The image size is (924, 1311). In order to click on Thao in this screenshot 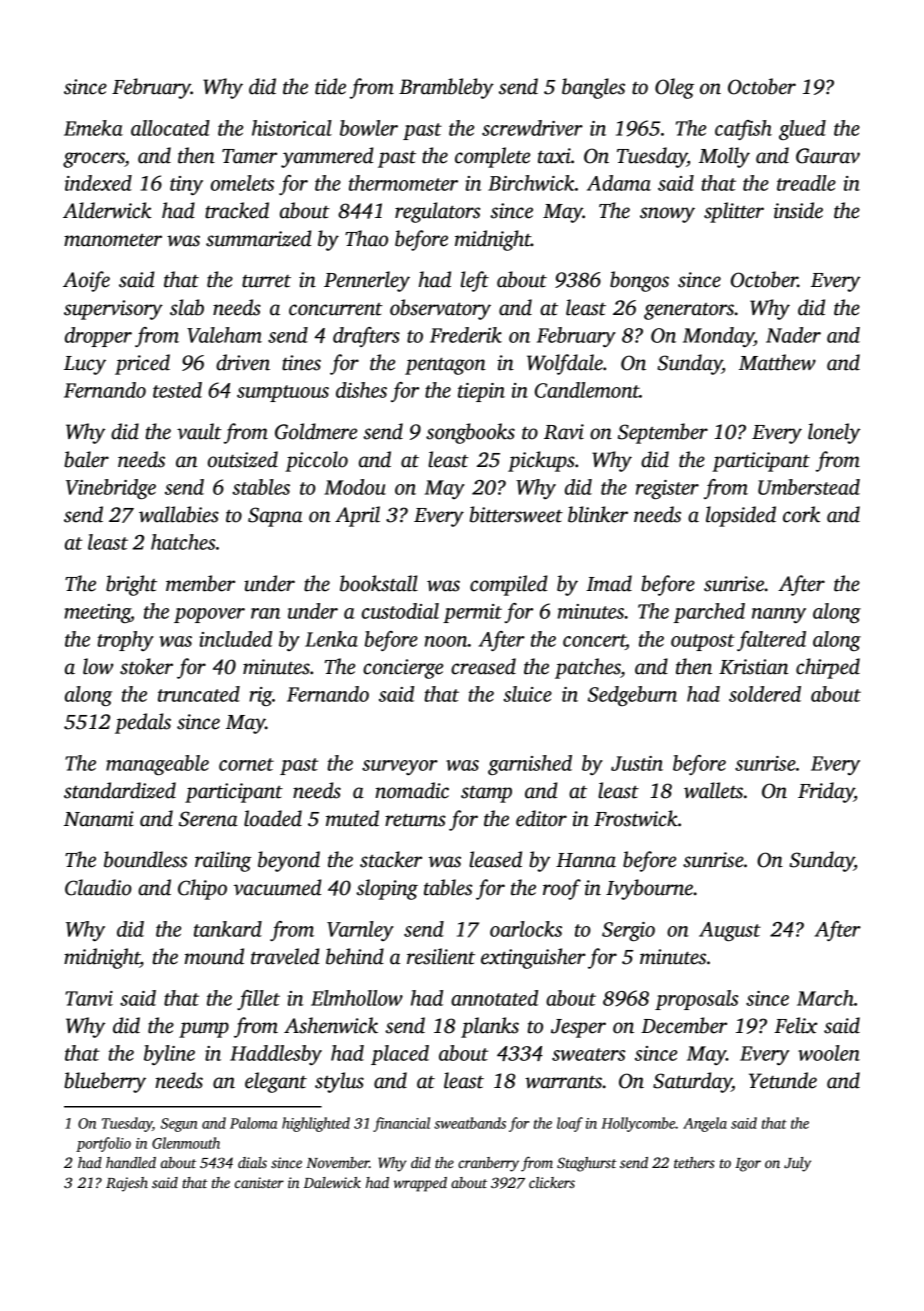, I will do `click(366, 238)`.
